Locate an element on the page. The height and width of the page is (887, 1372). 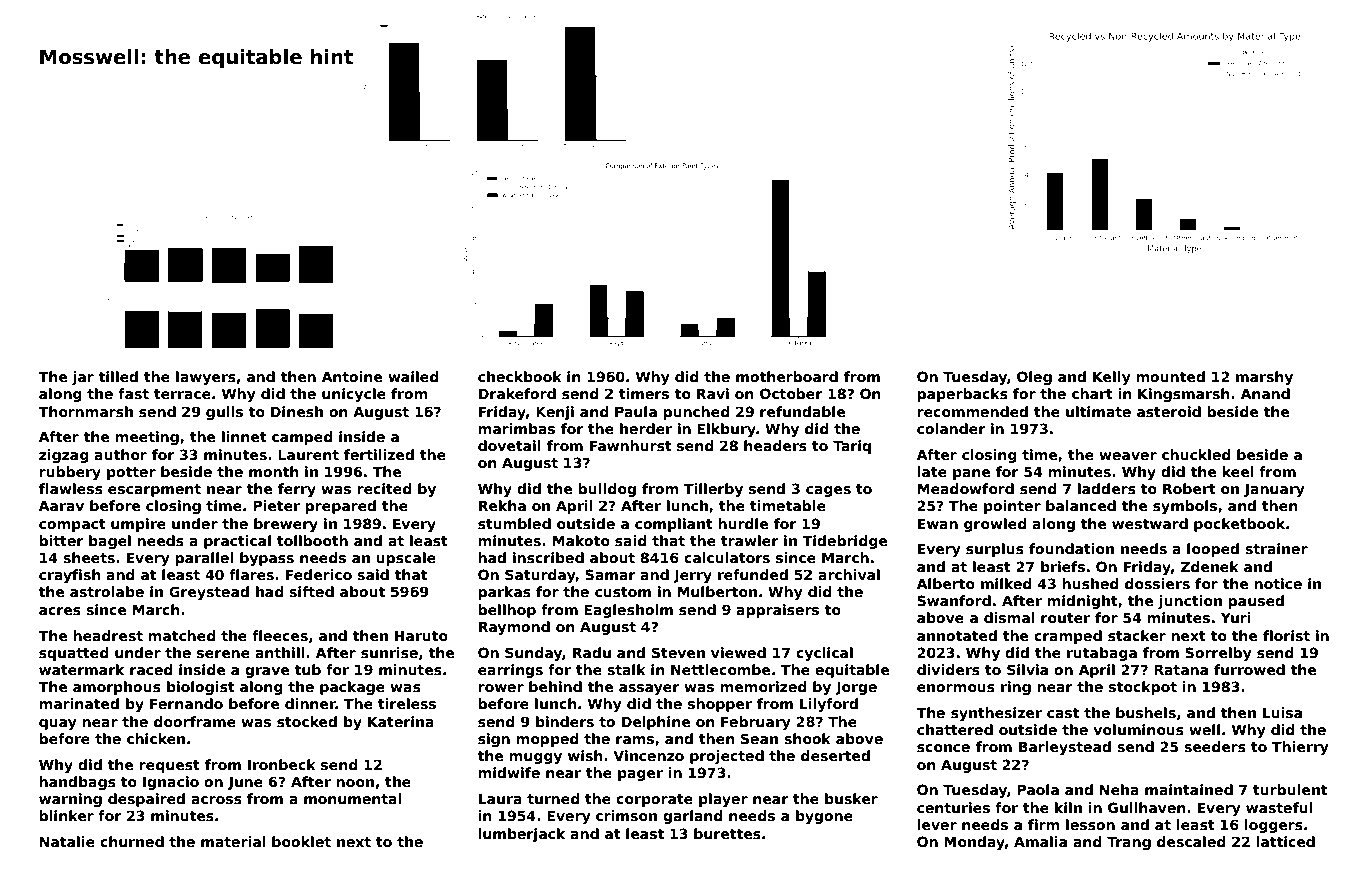
request is located at coordinates (169, 766).
